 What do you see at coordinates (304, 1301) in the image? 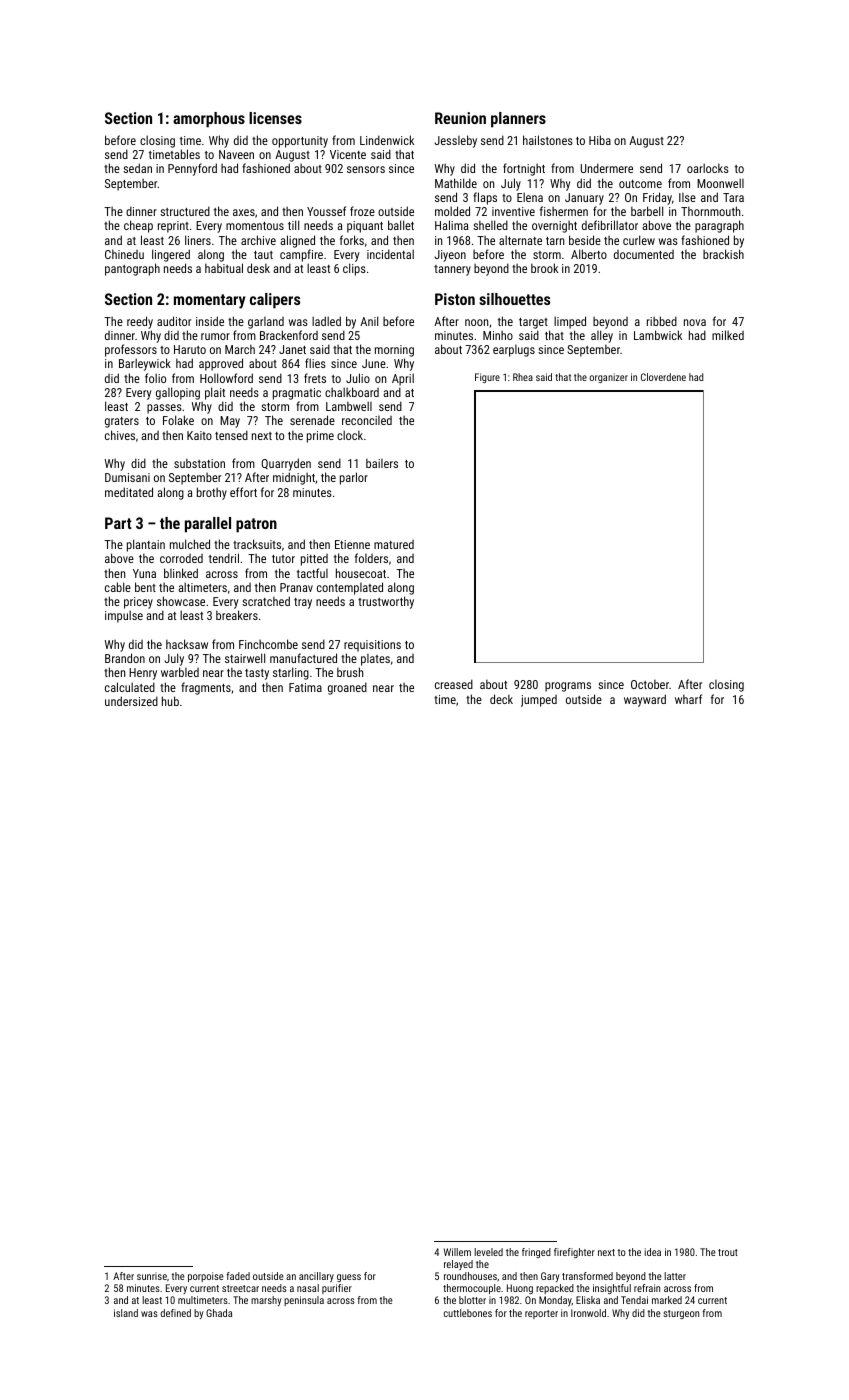
I see `peninsula` at bounding box center [304, 1301].
